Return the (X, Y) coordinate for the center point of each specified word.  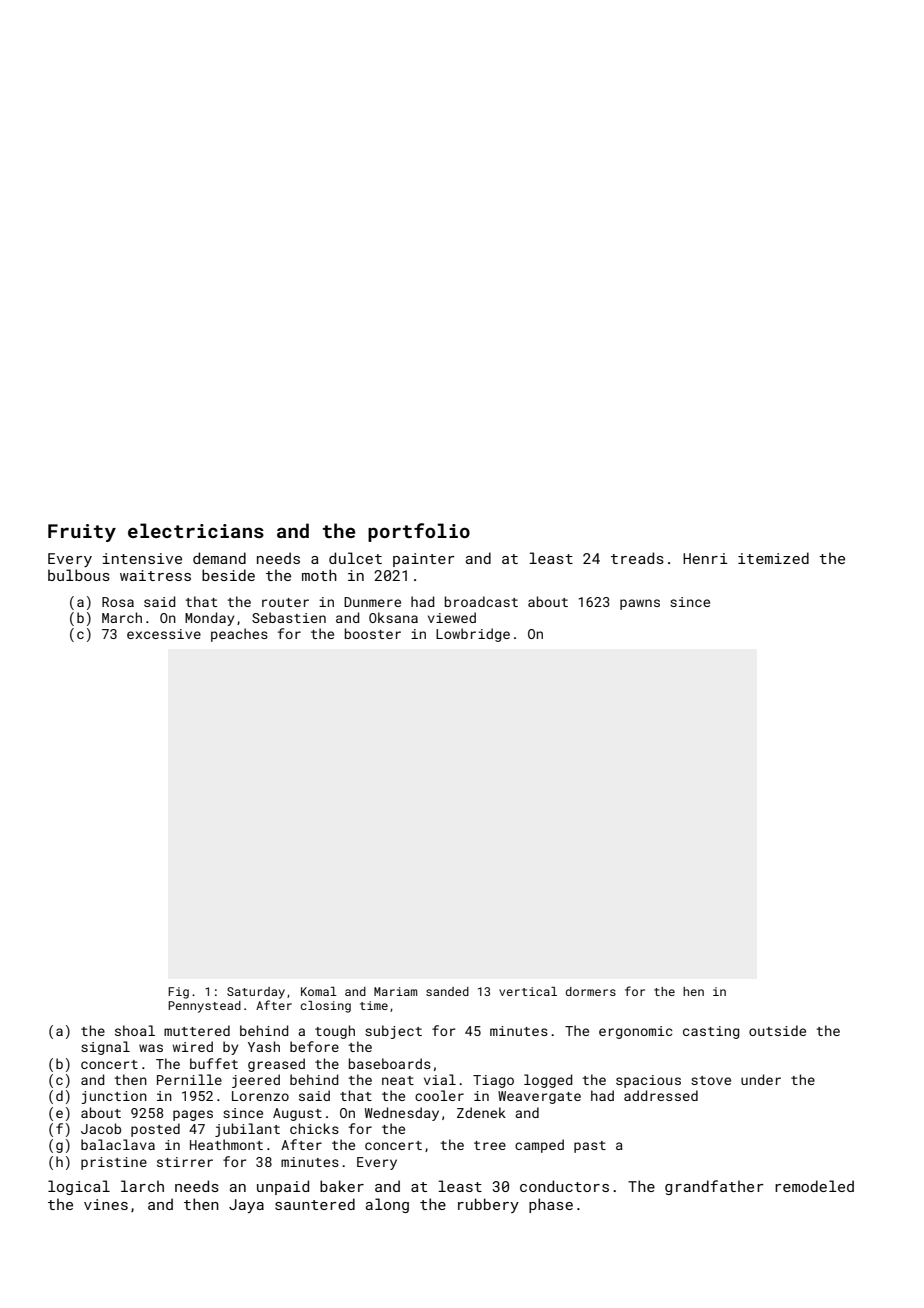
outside (777, 1030)
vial (440, 1079)
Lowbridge (473, 635)
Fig (178, 993)
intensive (142, 558)
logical (79, 1187)
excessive (164, 634)
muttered (197, 1030)
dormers (591, 991)
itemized (773, 558)
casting (711, 1032)
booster (373, 633)
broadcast (481, 601)
